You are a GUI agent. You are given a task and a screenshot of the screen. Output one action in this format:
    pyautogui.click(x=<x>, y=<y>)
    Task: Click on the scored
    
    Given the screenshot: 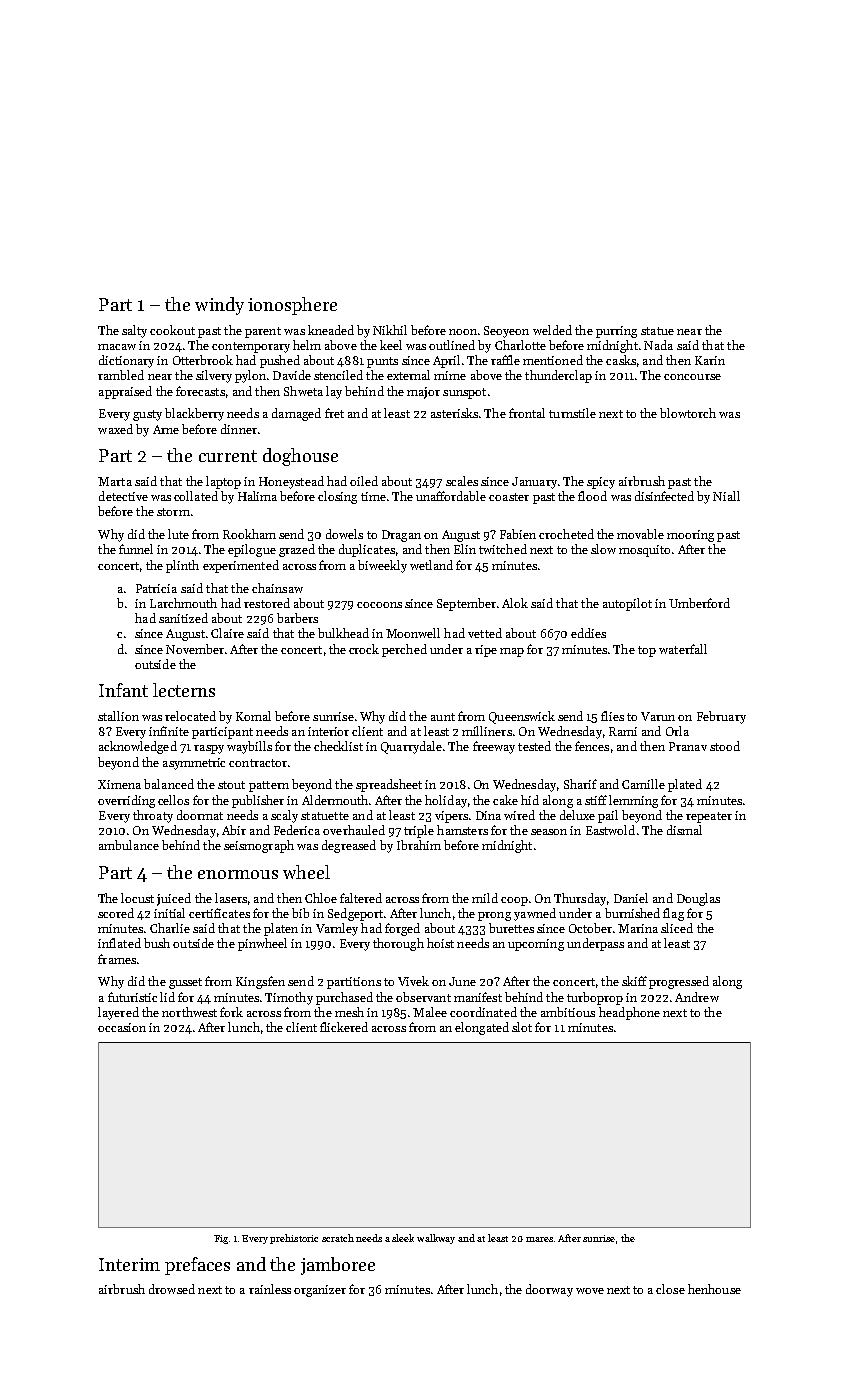 What is the action you would take?
    pyautogui.click(x=116, y=913)
